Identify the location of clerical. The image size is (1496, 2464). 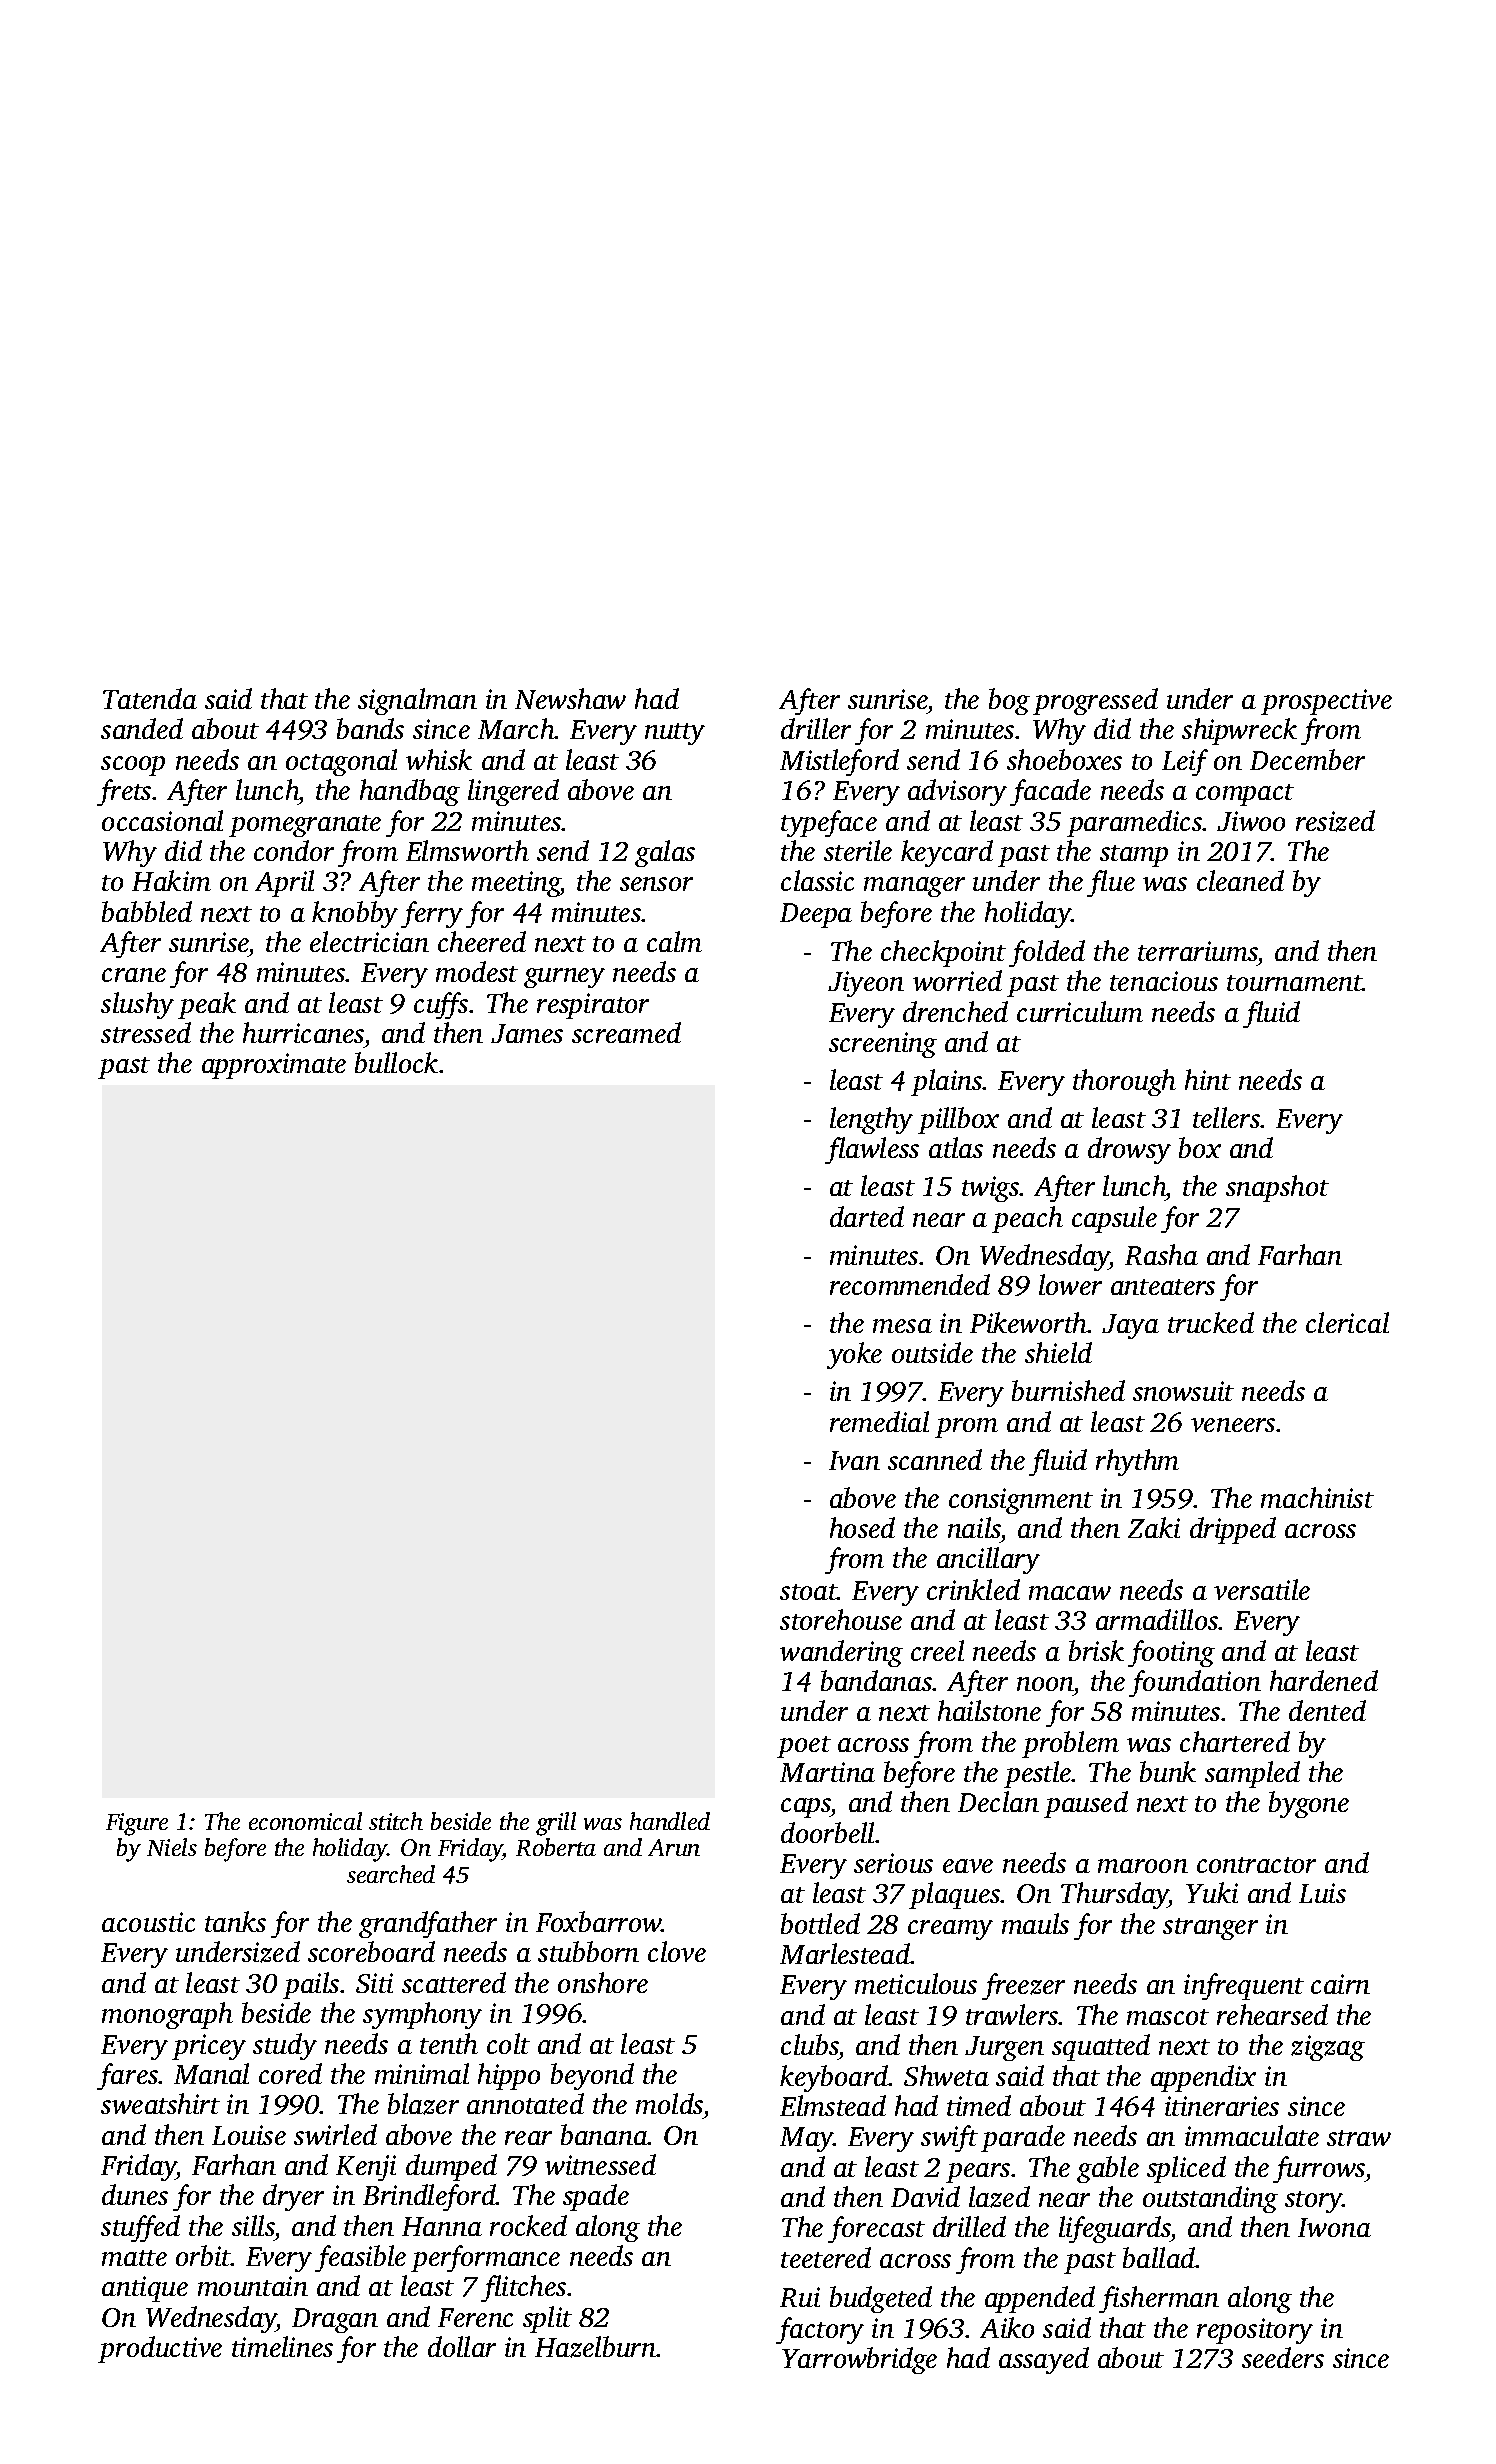
(1347, 1322).
